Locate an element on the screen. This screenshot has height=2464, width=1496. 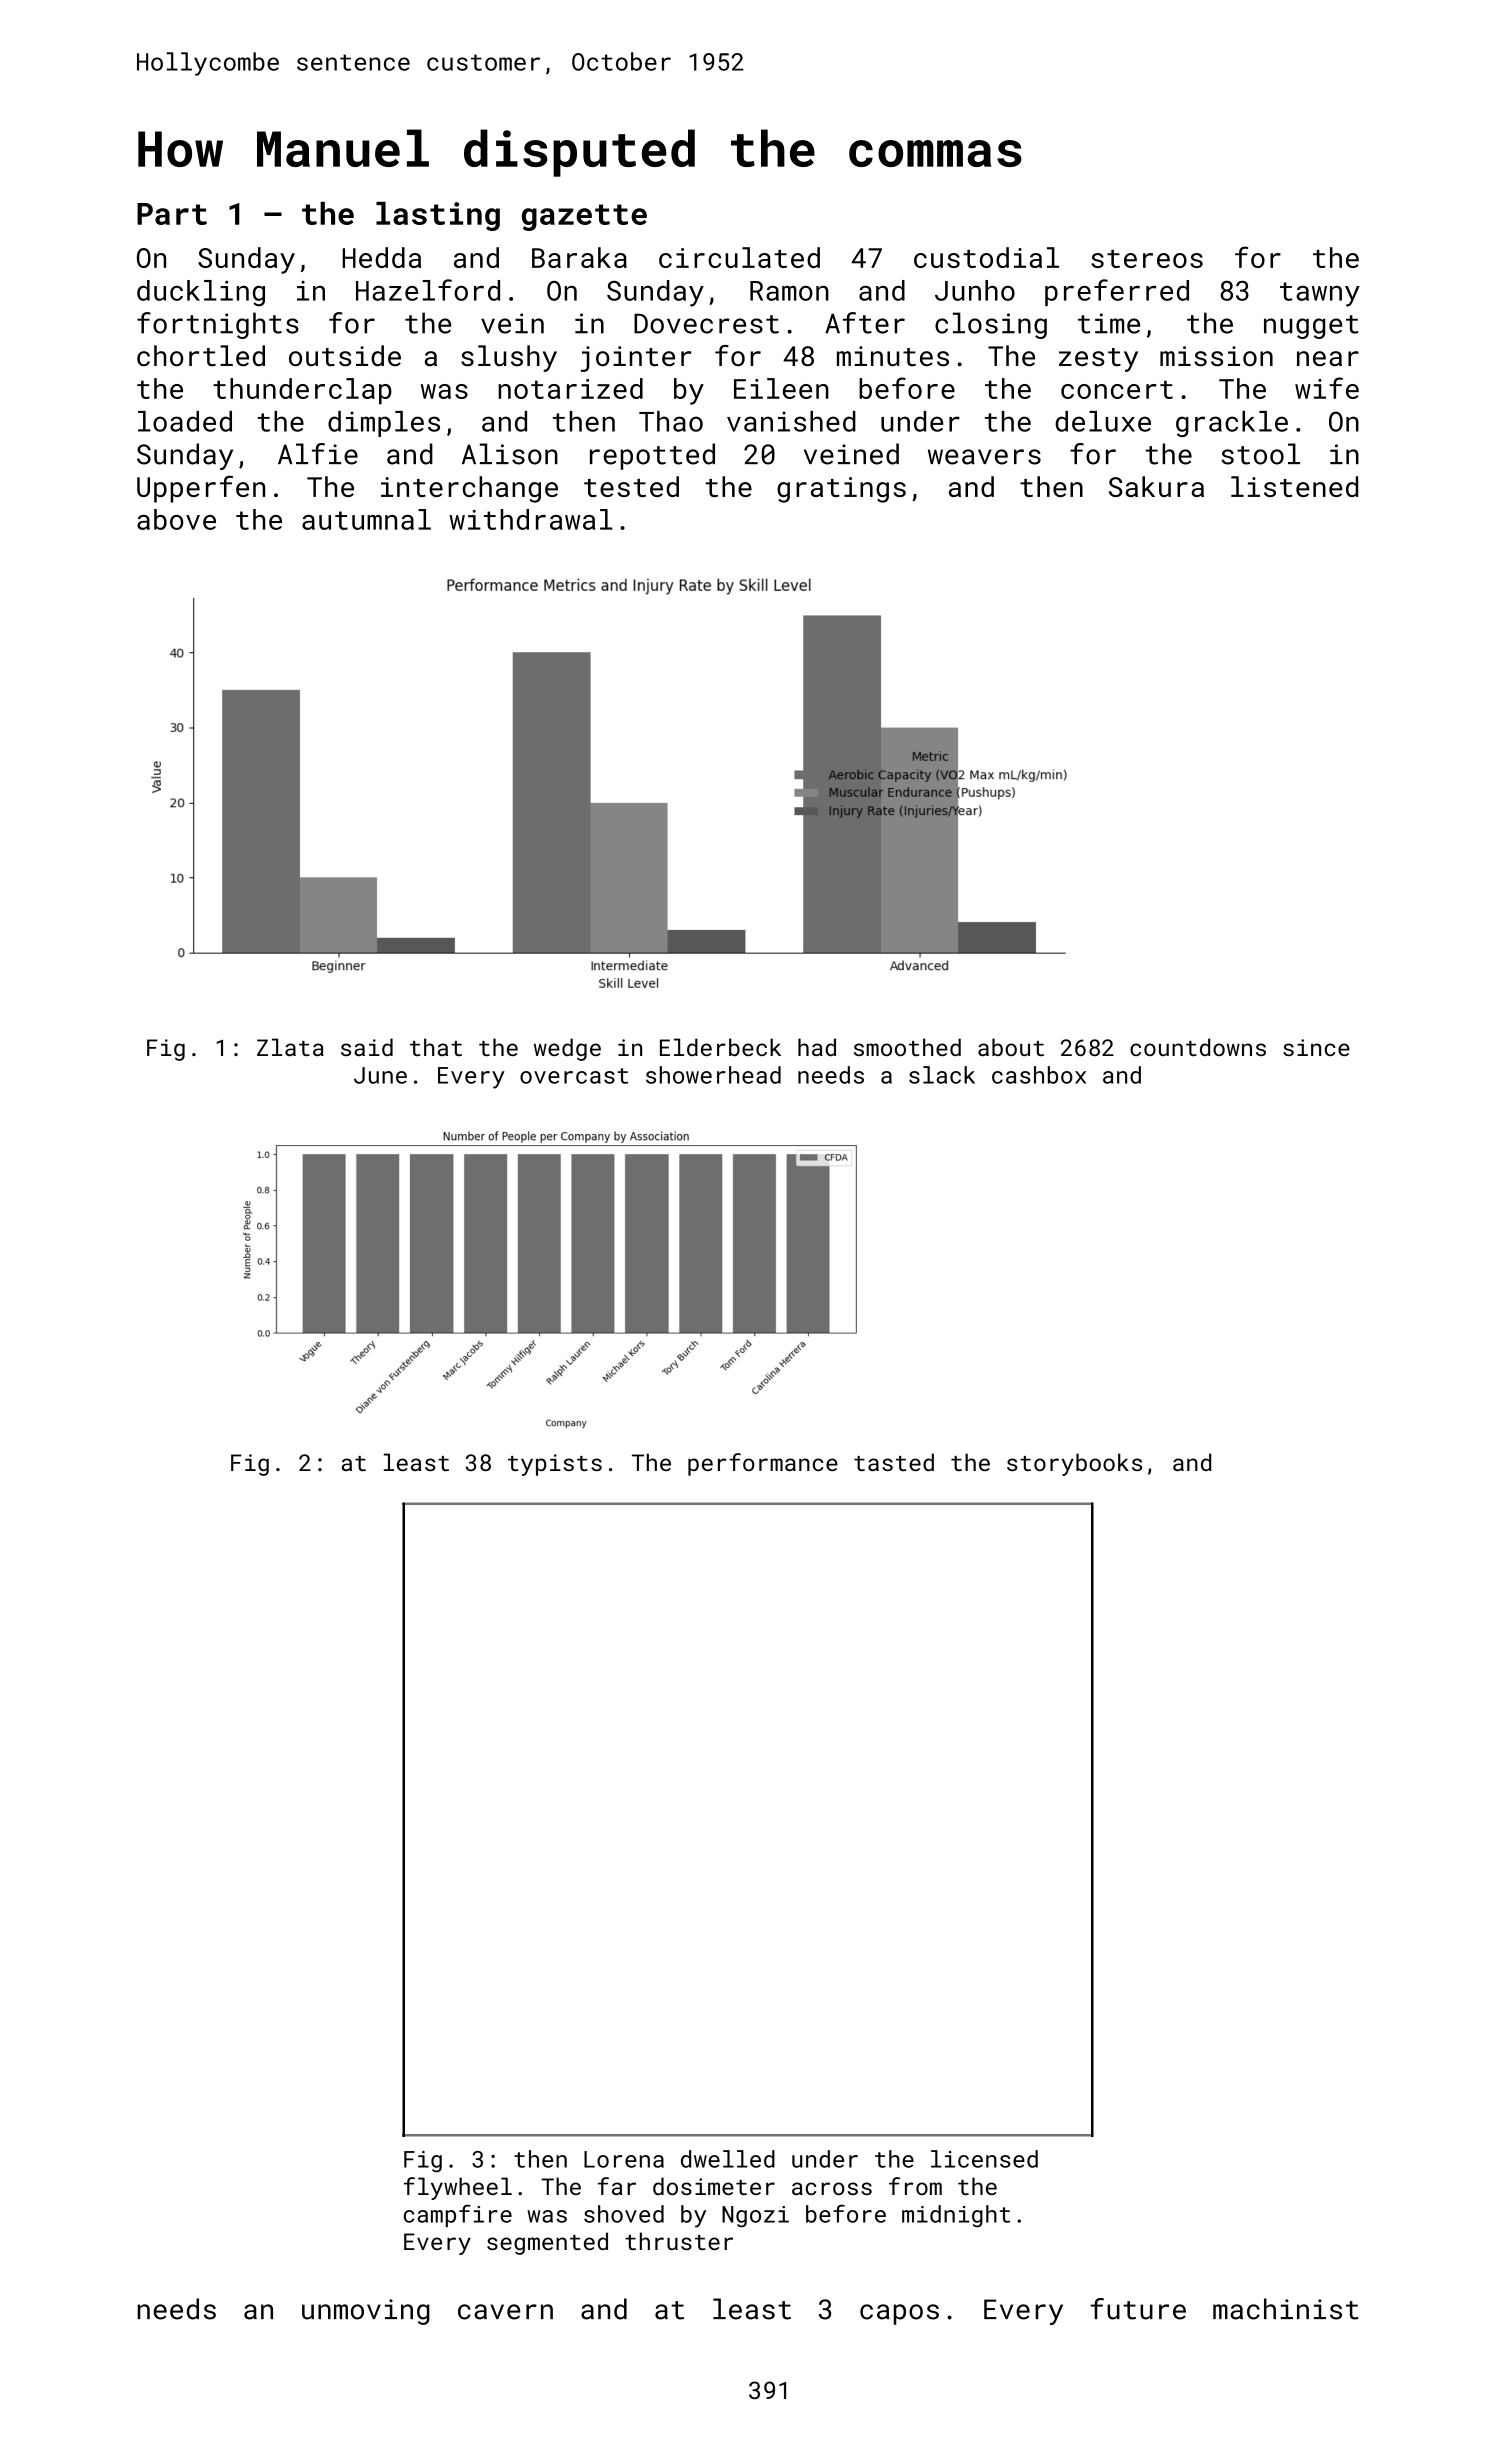
since is located at coordinates (1316, 1047).
